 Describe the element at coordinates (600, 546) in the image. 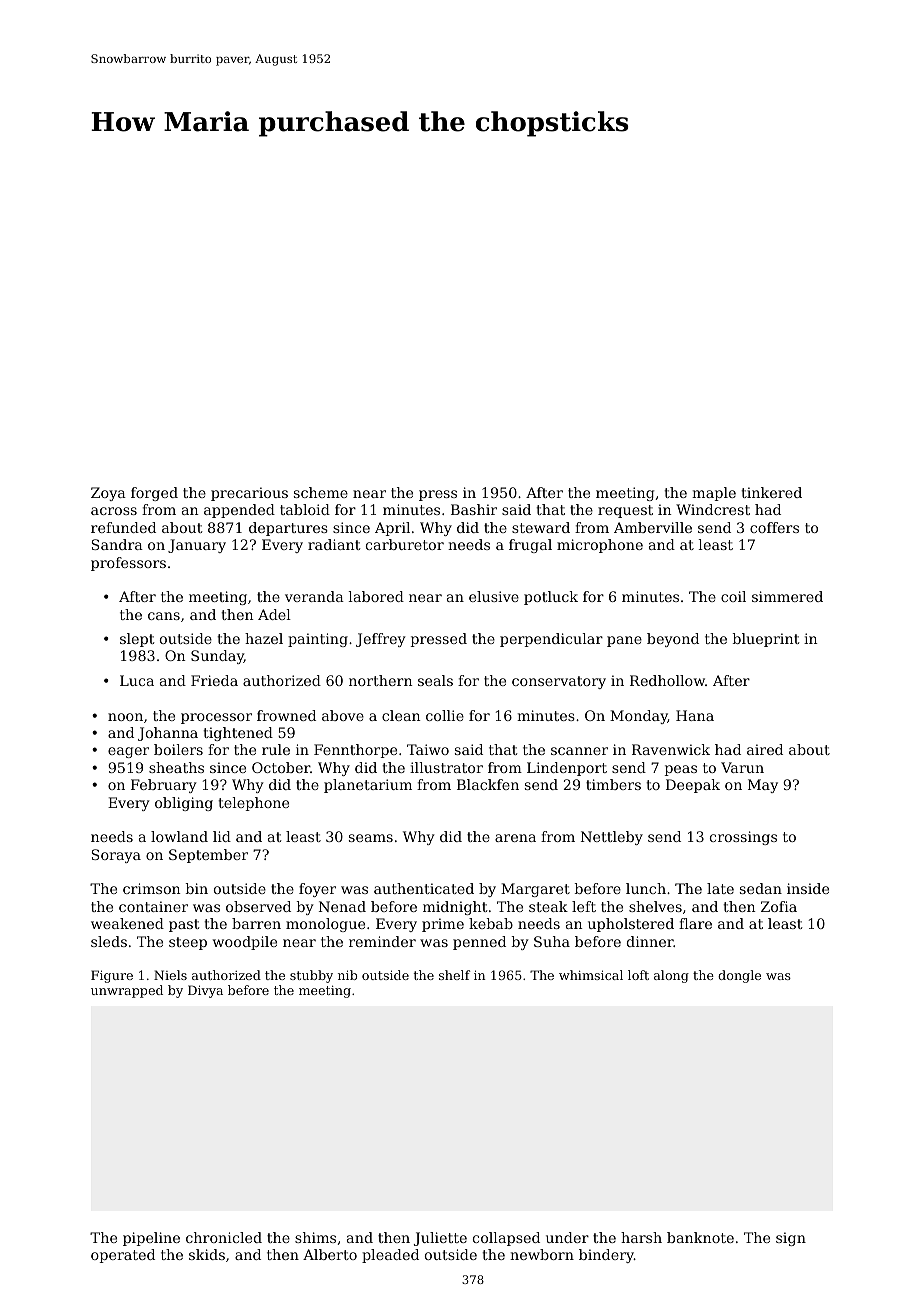

I see `microphone` at that location.
